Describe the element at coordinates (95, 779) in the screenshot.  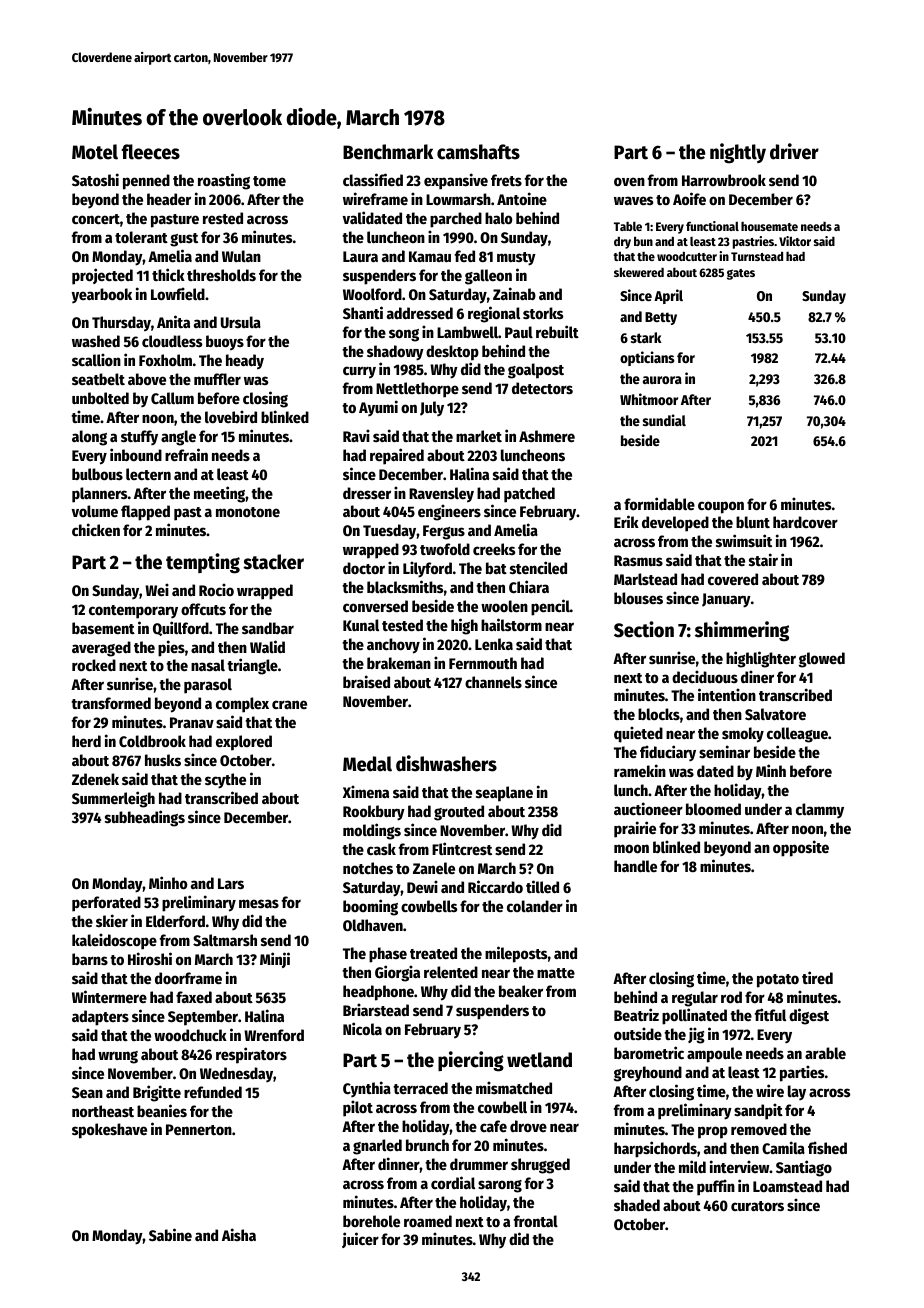
I see `Zdenek` at that location.
